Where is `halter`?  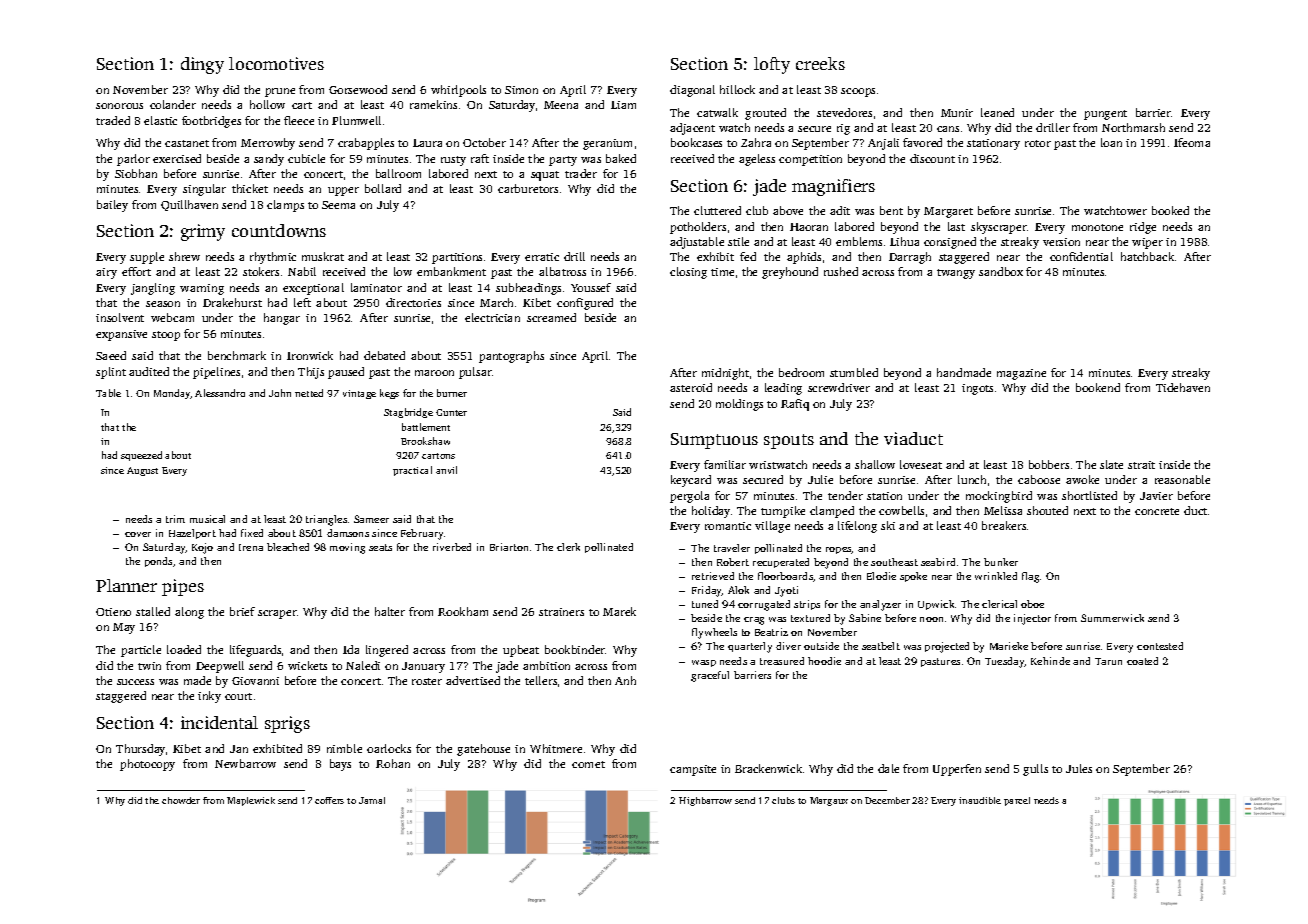
halter is located at coordinates (390, 611).
